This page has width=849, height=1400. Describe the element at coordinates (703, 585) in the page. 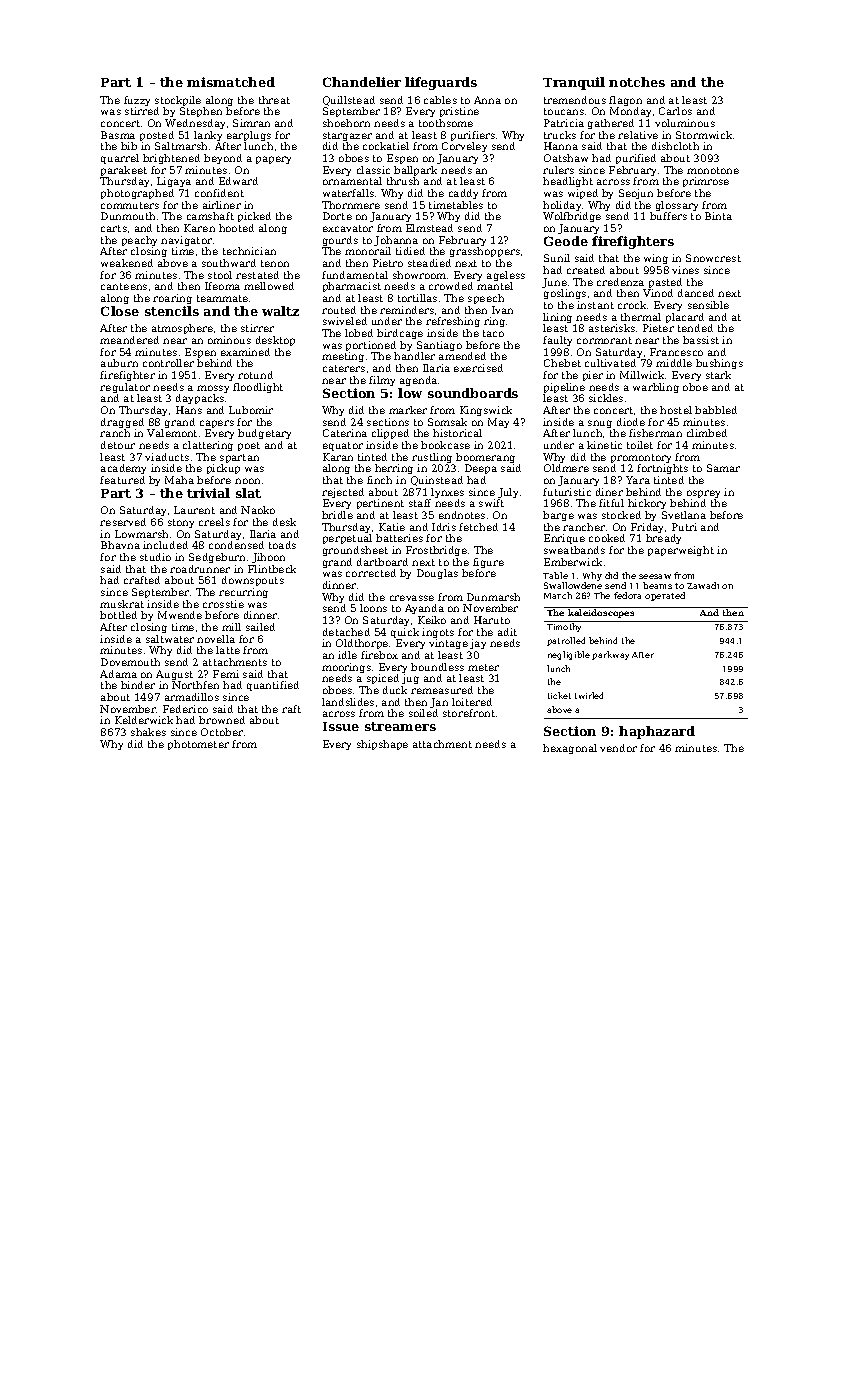

I see `Zawadi` at that location.
